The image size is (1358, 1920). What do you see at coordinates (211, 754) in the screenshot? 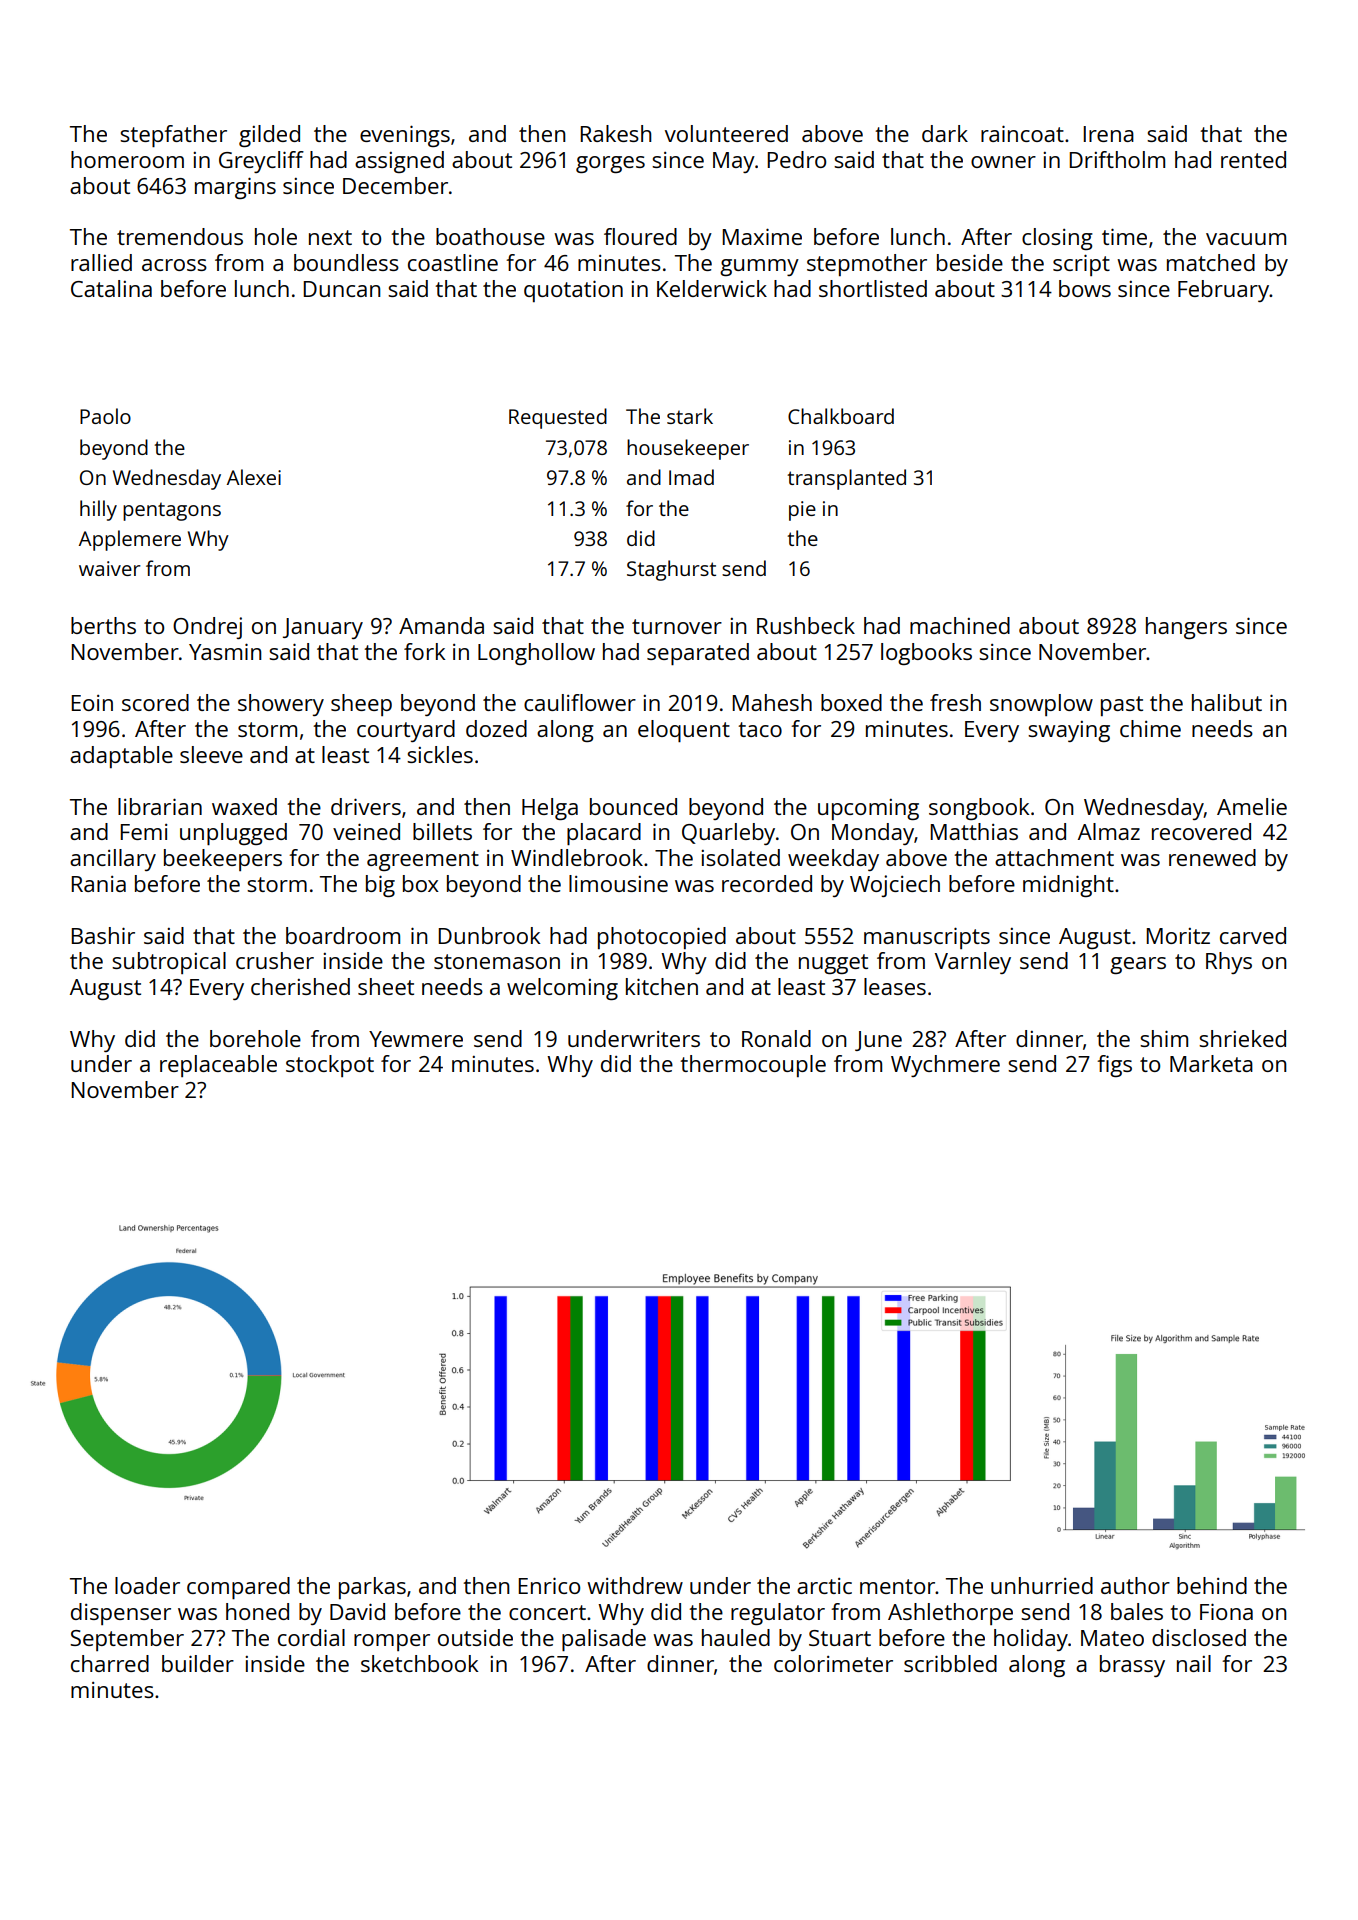
I see `sleeve` at bounding box center [211, 754].
